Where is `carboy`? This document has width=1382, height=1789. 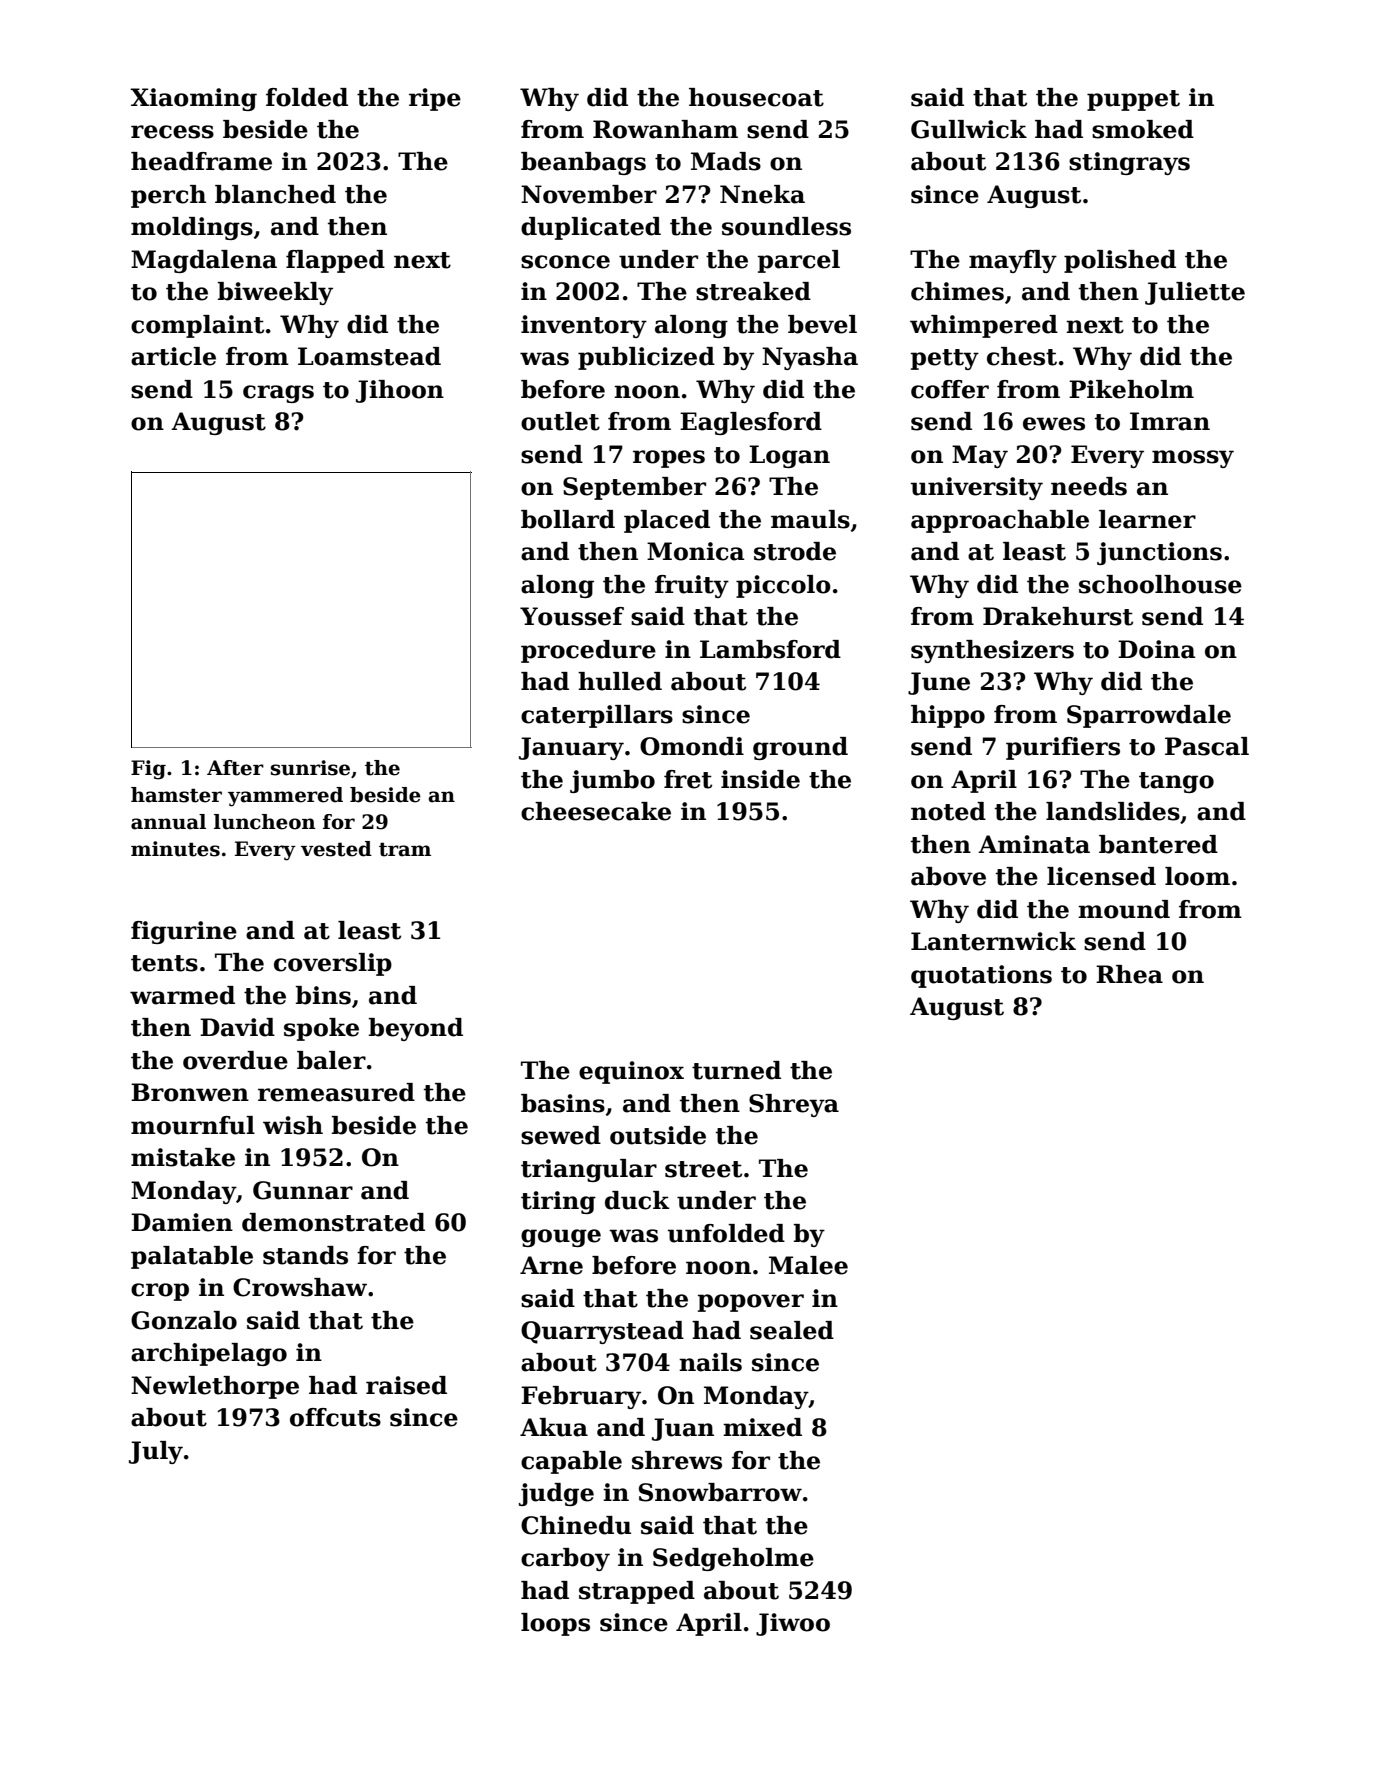 carboy is located at coordinates (565, 1559).
